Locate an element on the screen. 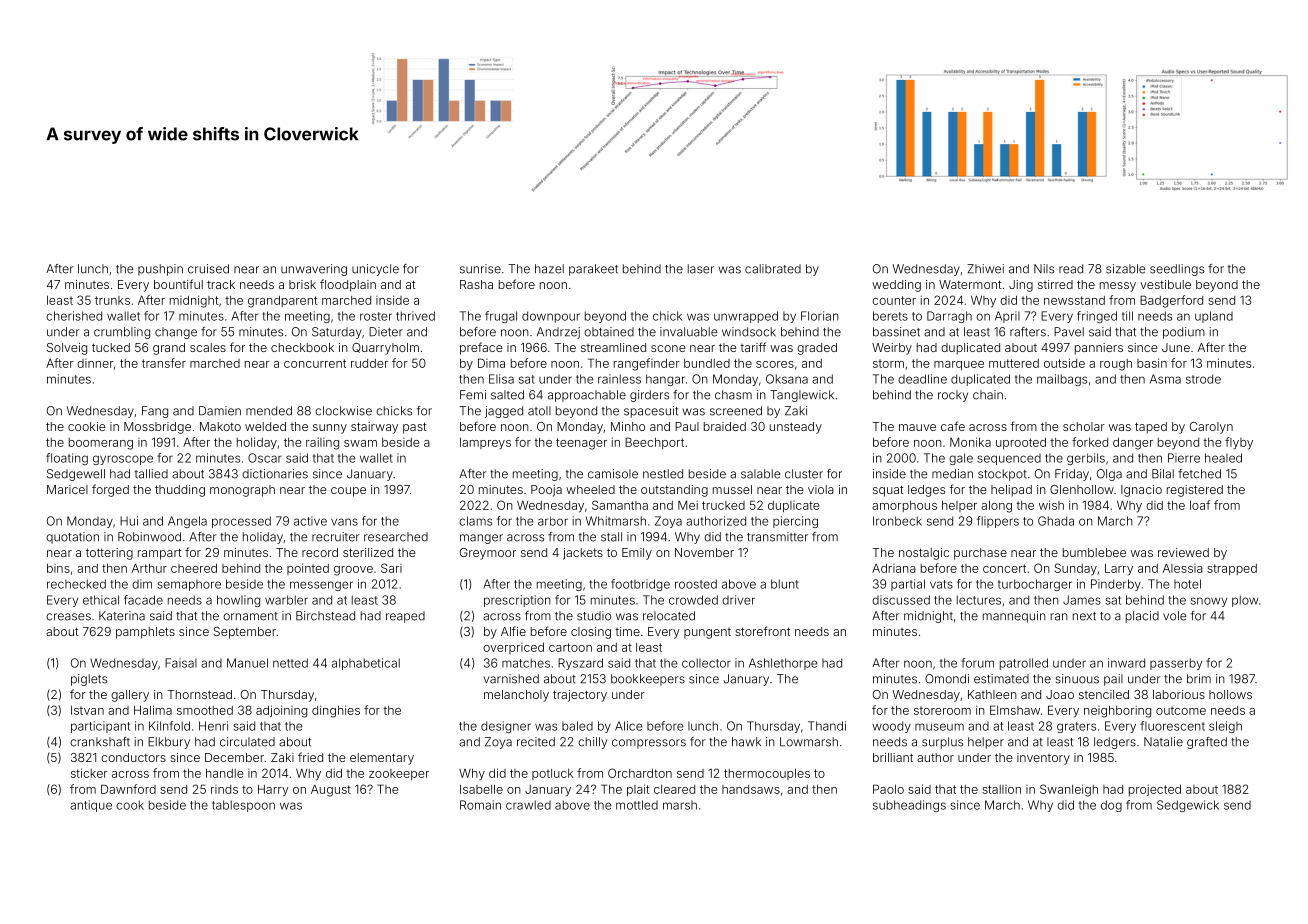 The image size is (1308, 924). streamlined is located at coordinates (613, 347).
